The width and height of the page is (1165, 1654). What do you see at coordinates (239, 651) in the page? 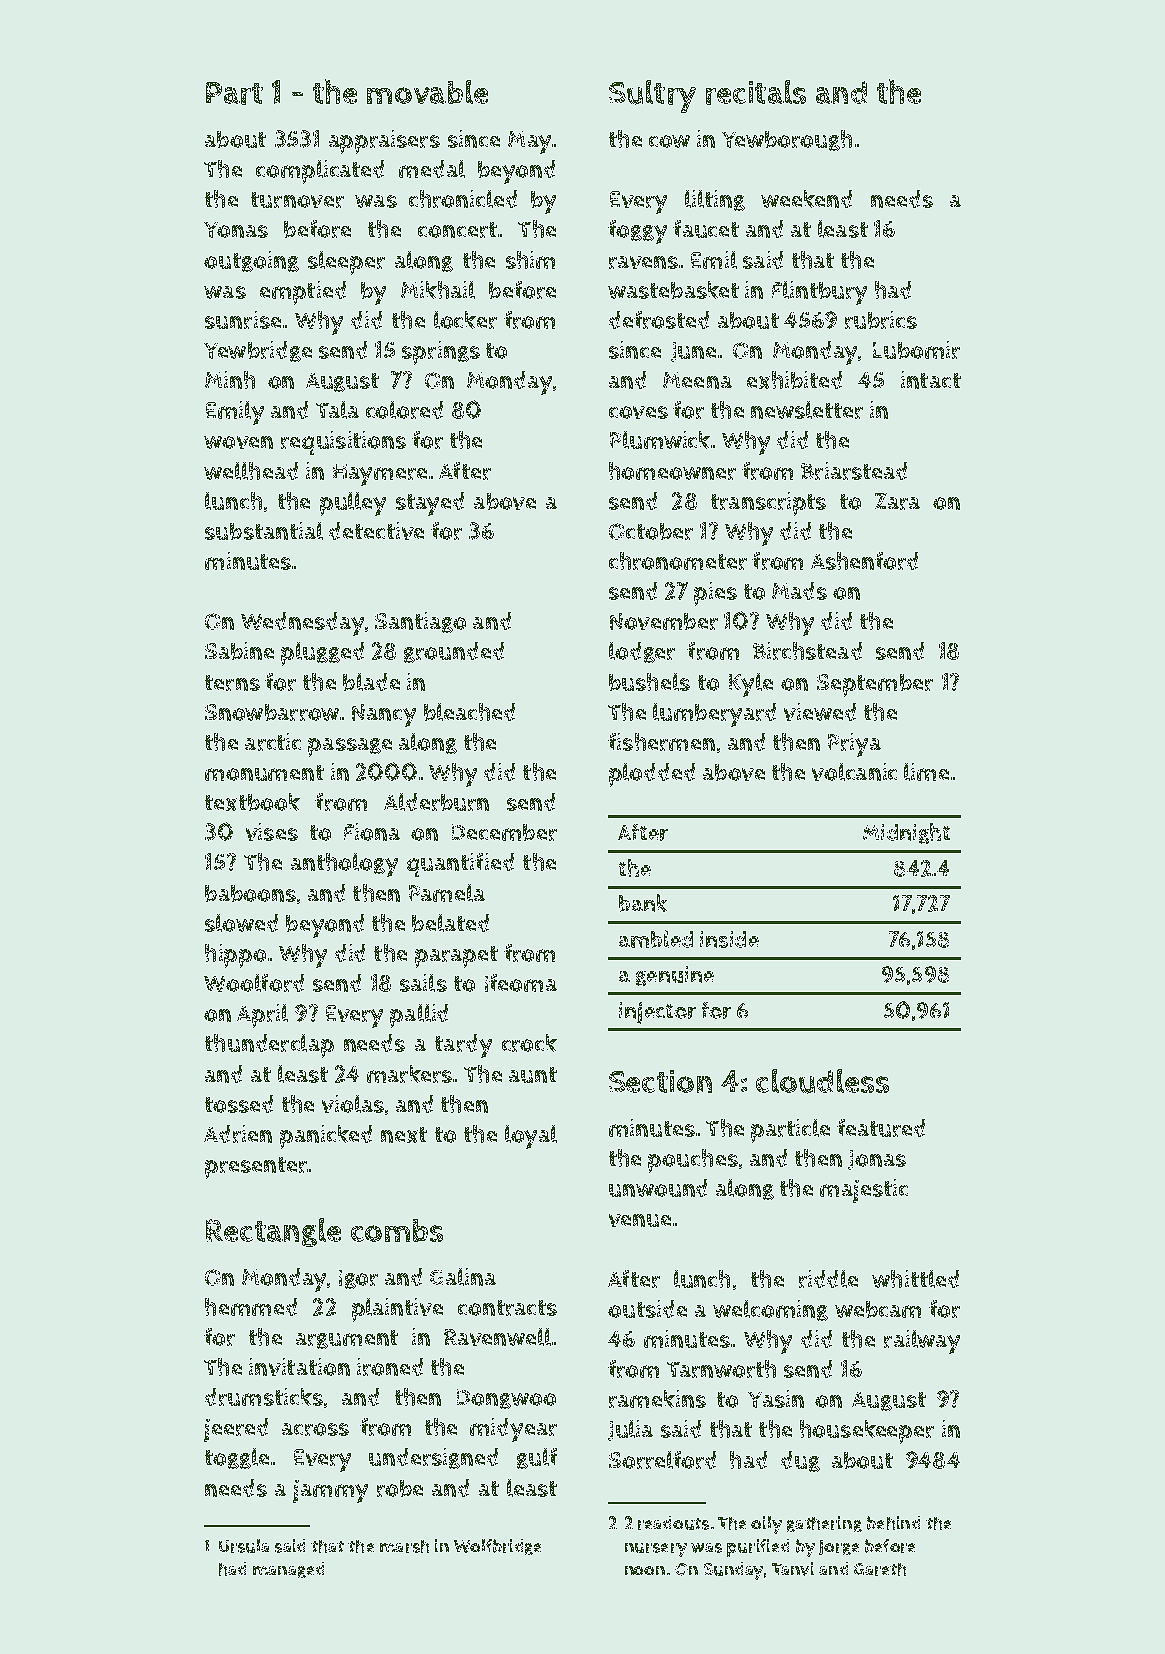
I see `Sabine` at bounding box center [239, 651].
